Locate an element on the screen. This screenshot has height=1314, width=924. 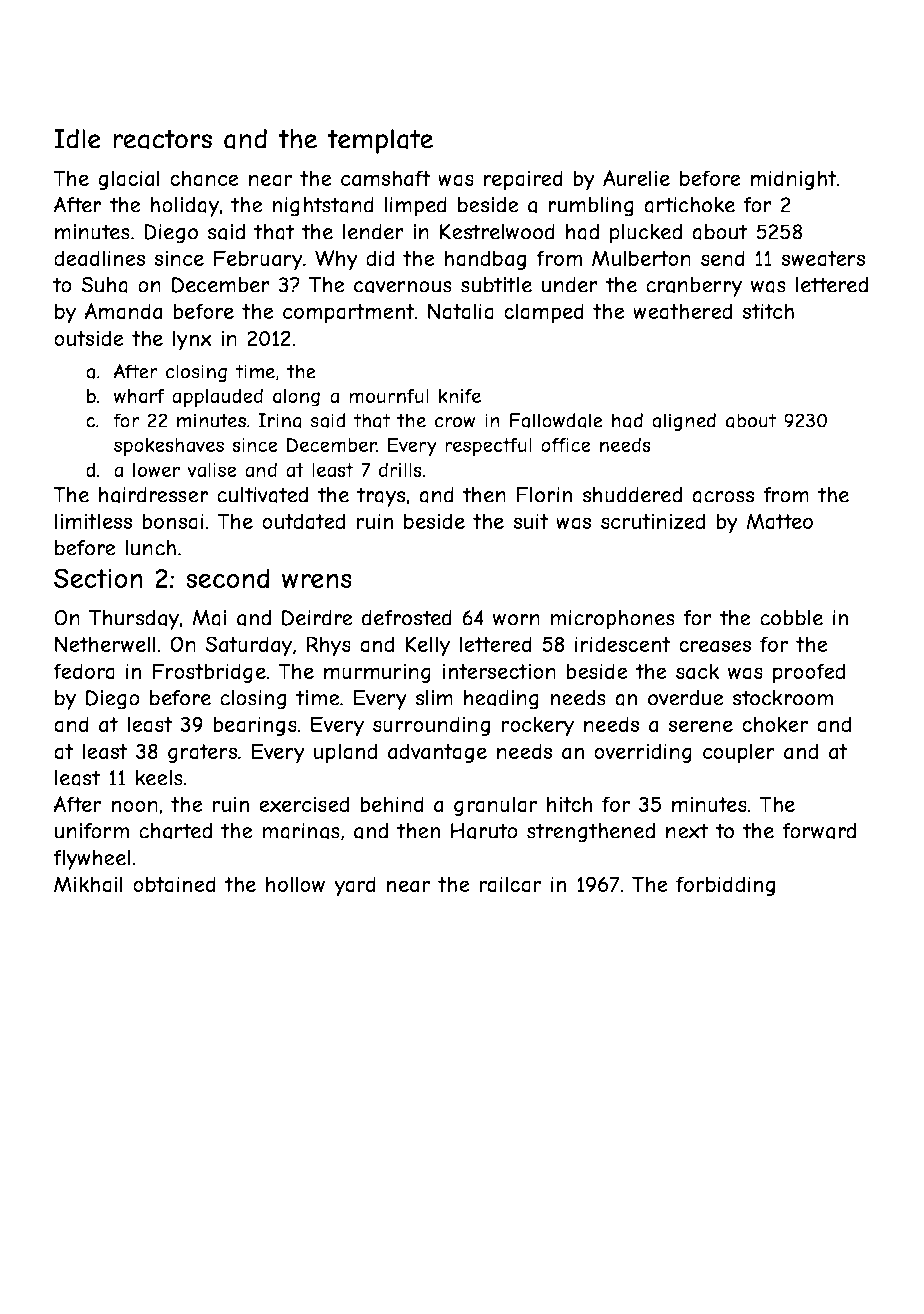
holiday is located at coordinates (184, 207).
